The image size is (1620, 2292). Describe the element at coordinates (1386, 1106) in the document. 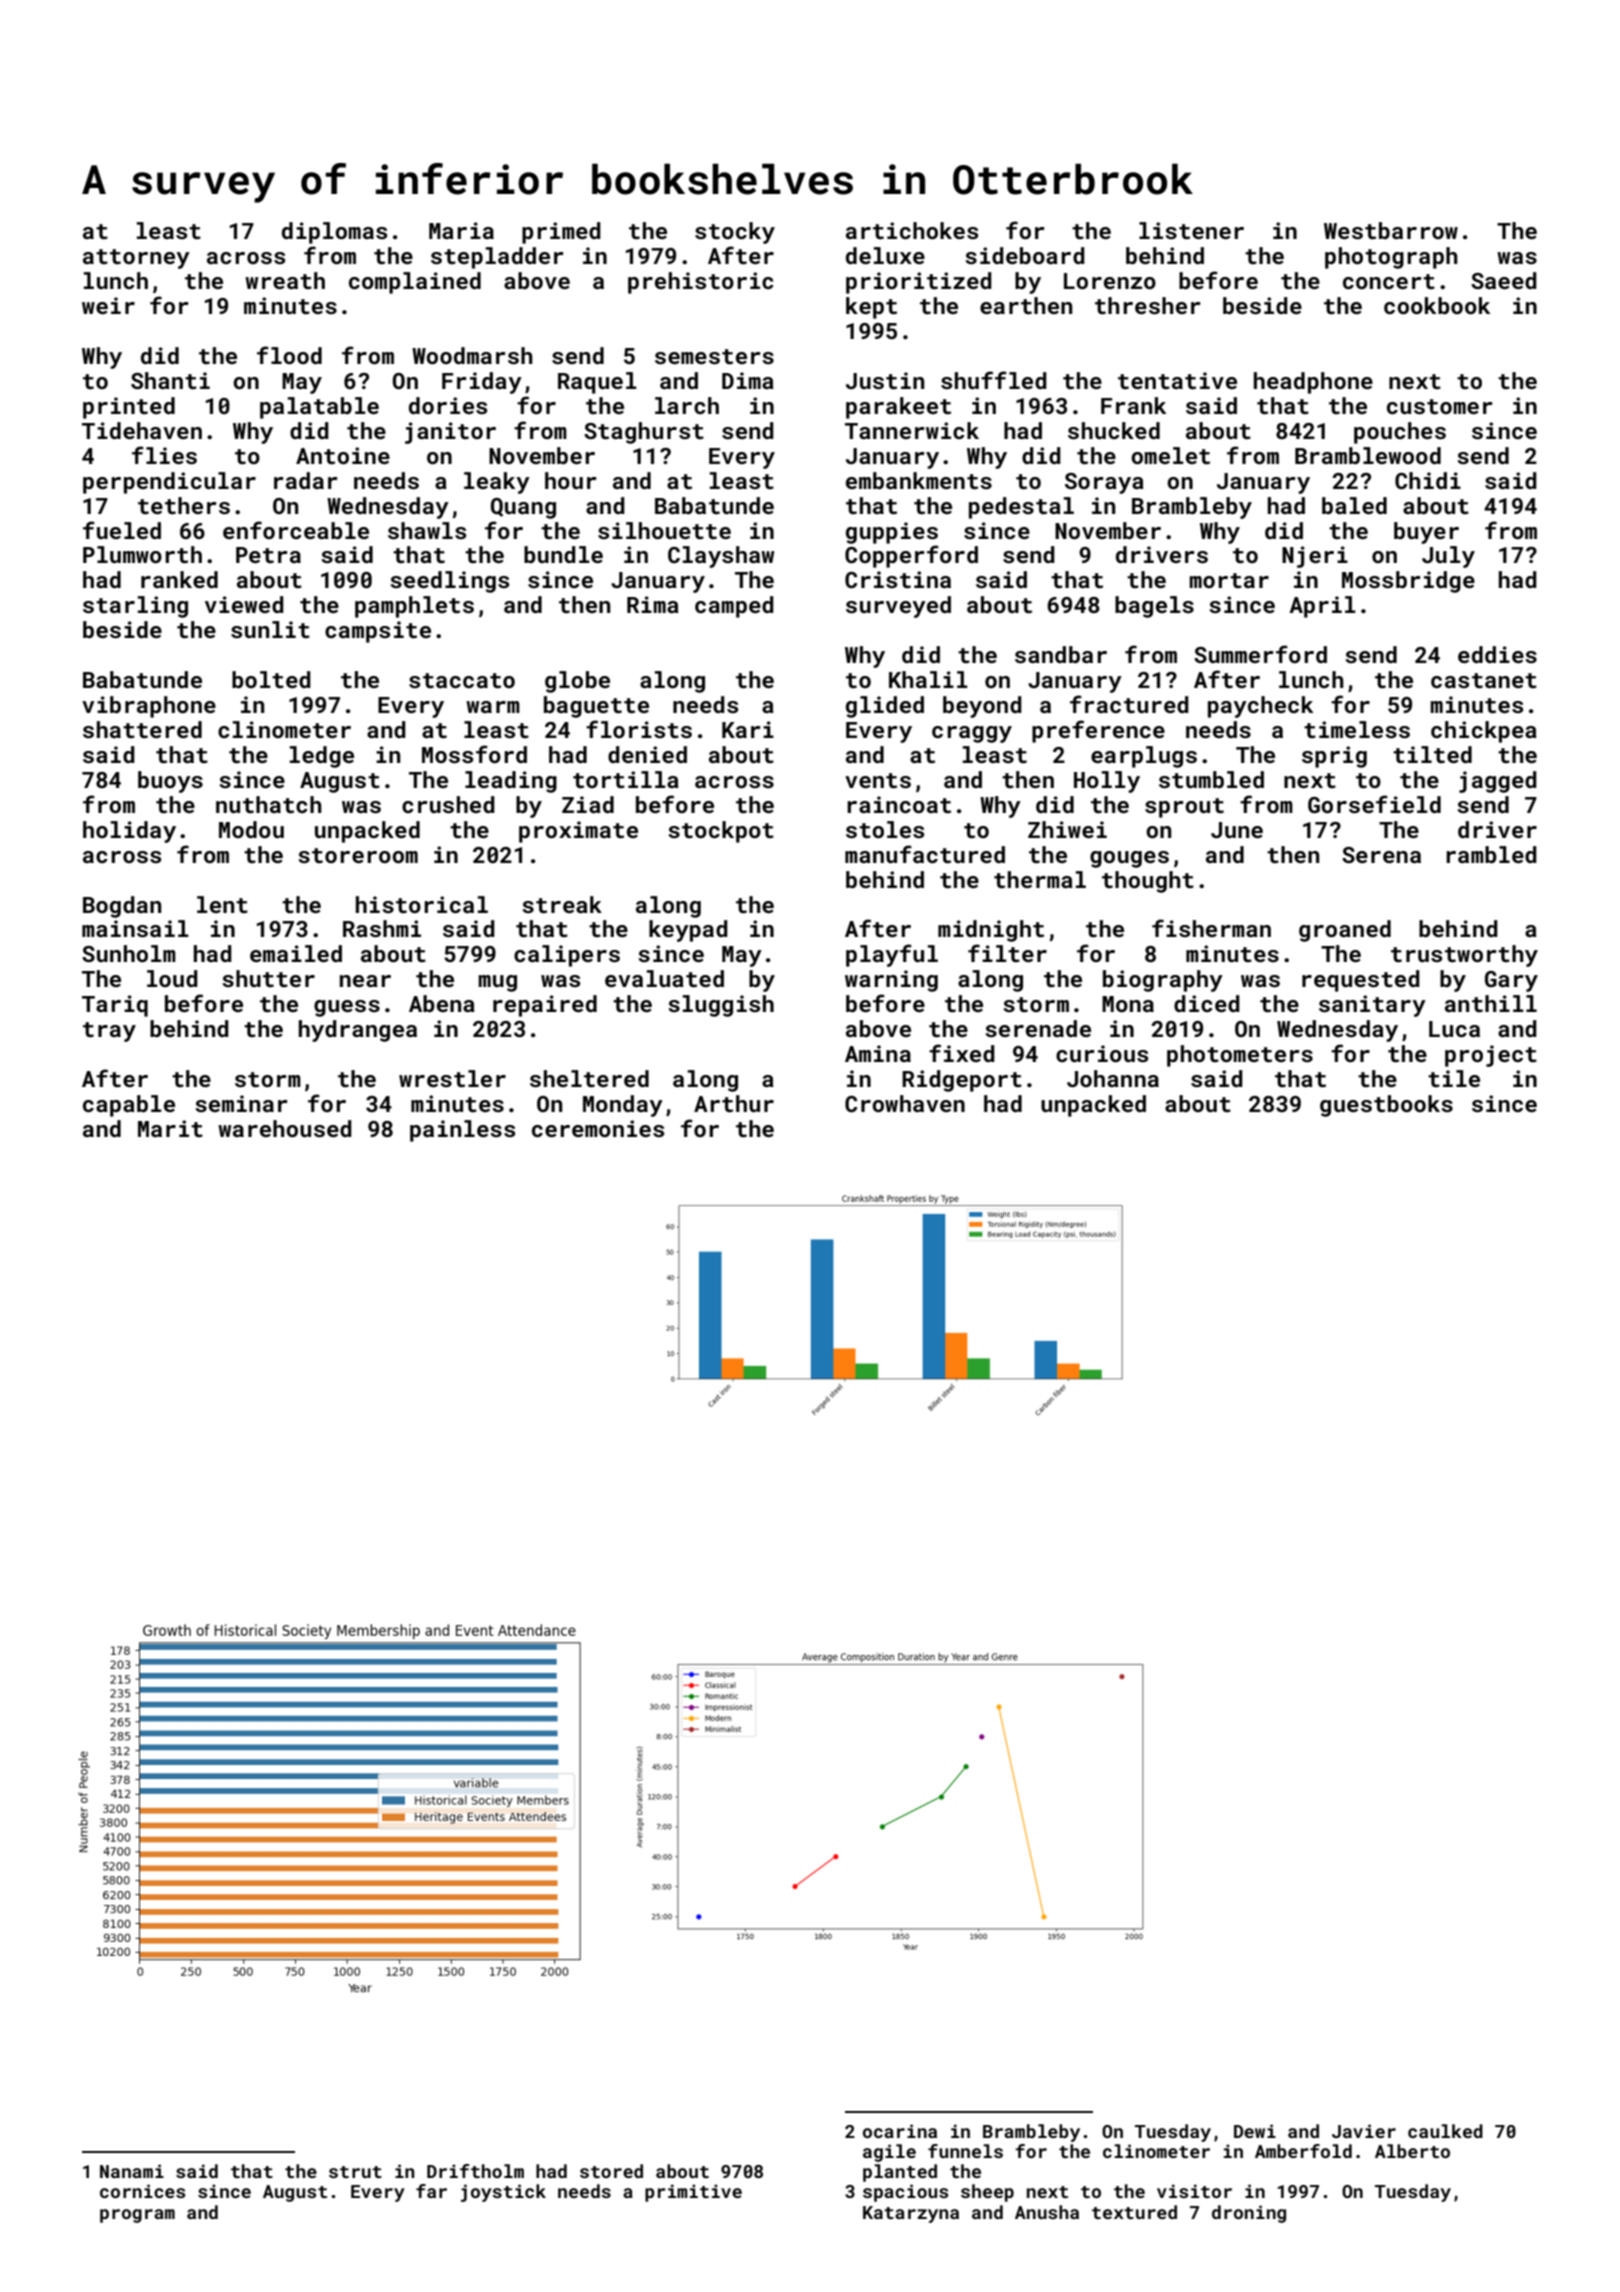

I see `guestbooks` at that location.
